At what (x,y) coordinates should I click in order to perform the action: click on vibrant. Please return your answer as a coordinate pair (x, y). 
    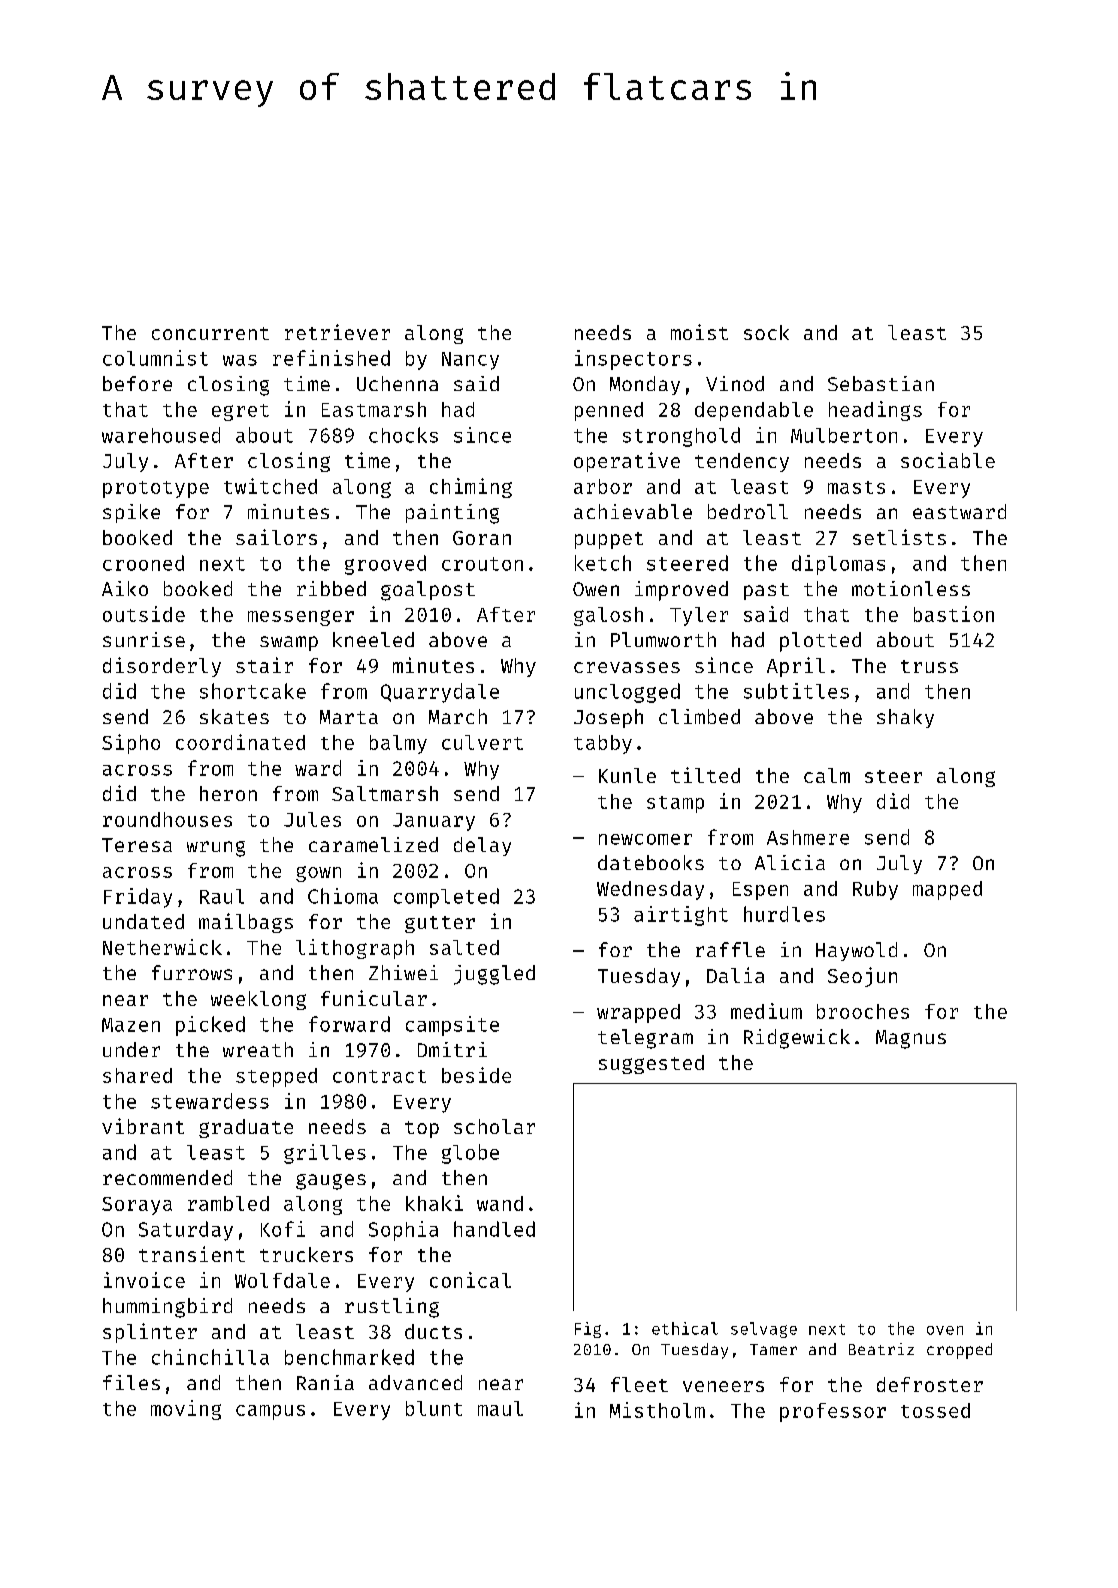
    Looking at the image, I should click on (143, 1126).
